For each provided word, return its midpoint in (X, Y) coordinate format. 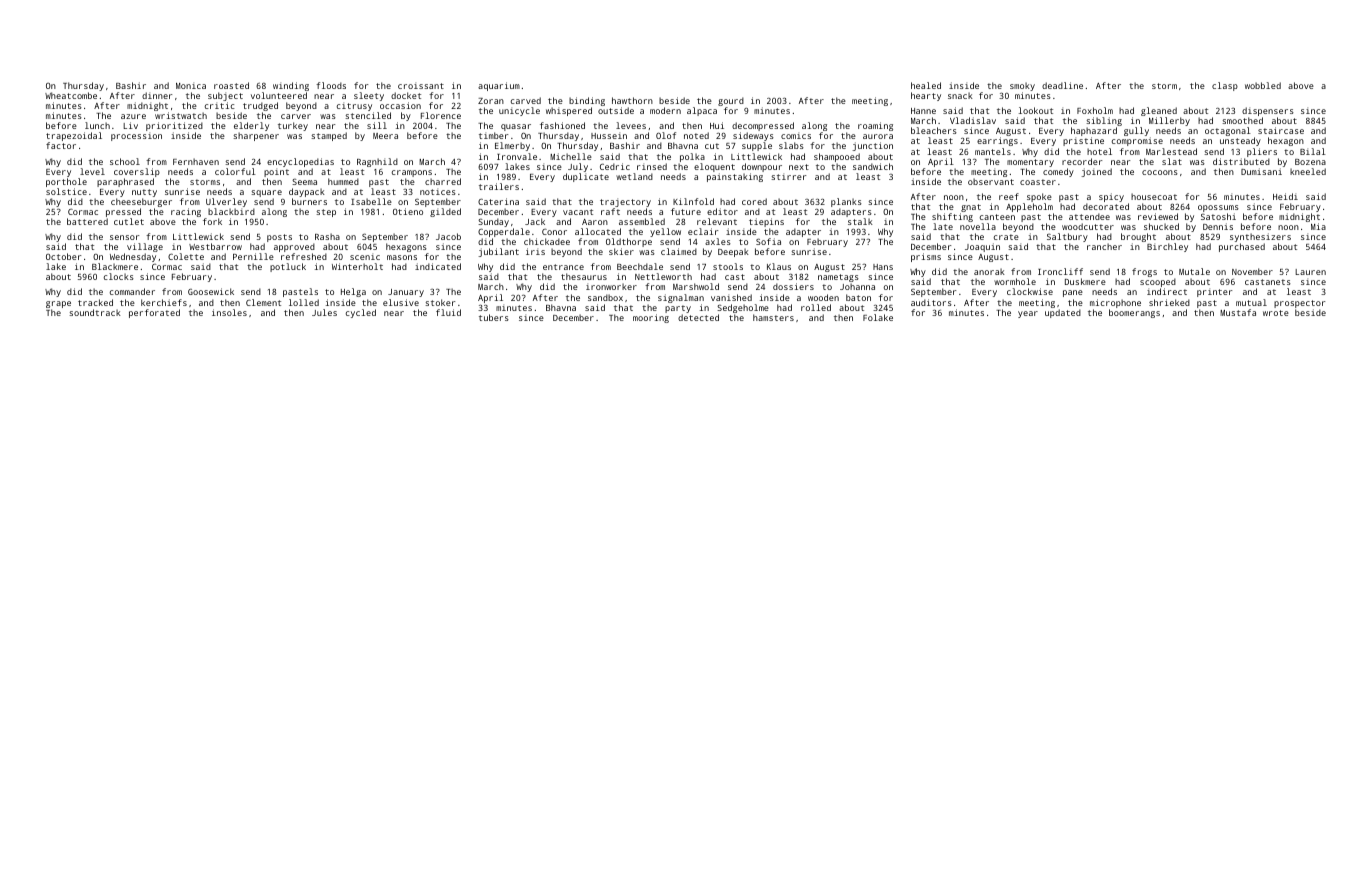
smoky (1022, 86)
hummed (343, 181)
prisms (926, 257)
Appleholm (1029, 207)
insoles (229, 312)
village (145, 247)
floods (331, 85)
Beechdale (640, 266)
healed (926, 85)
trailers (499, 186)
